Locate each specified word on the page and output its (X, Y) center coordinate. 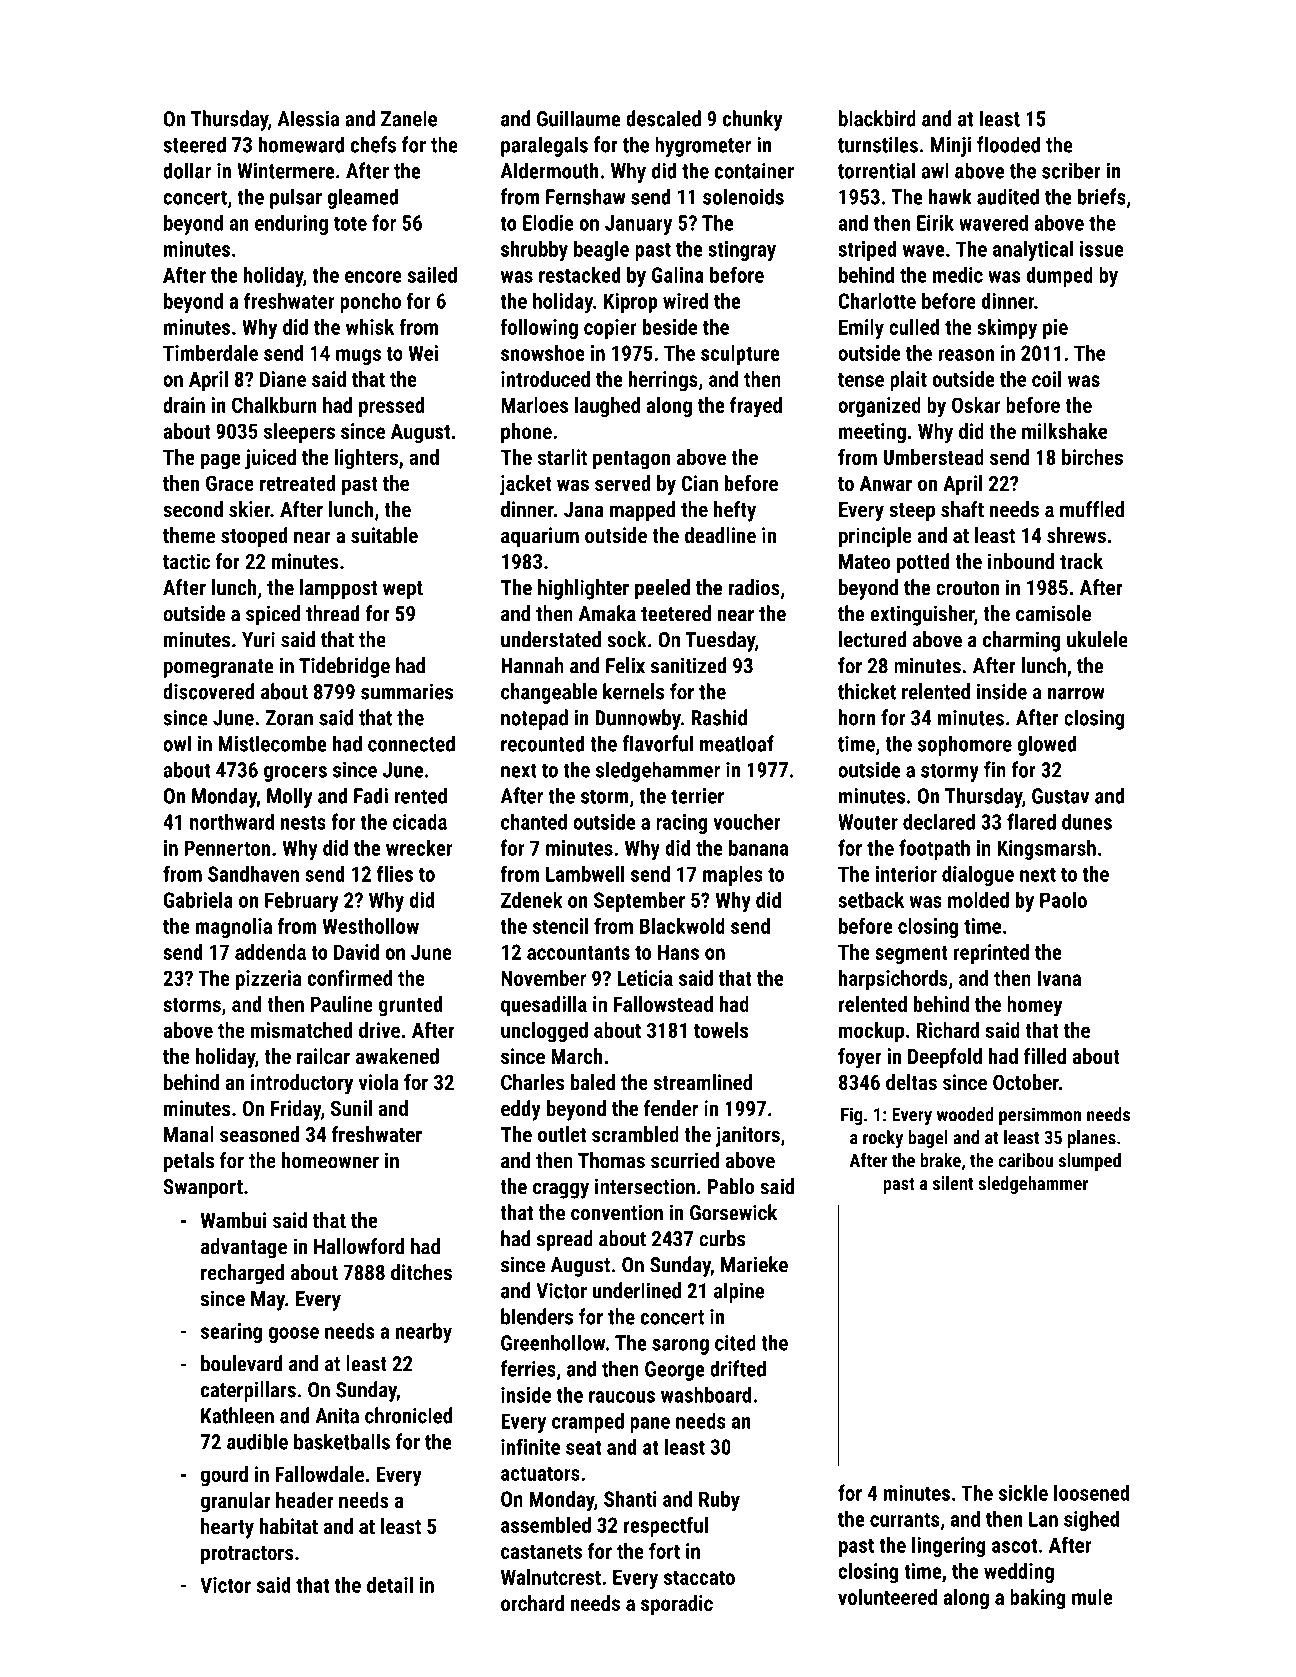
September (639, 902)
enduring (291, 224)
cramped (588, 1422)
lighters (366, 459)
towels (721, 1030)
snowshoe (543, 353)
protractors (247, 1555)
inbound (1021, 561)
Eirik (935, 222)
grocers (295, 774)
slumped (1090, 1162)
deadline (720, 535)
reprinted (991, 954)
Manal (189, 1134)
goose (294, 1335)
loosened (1091, 1492)
